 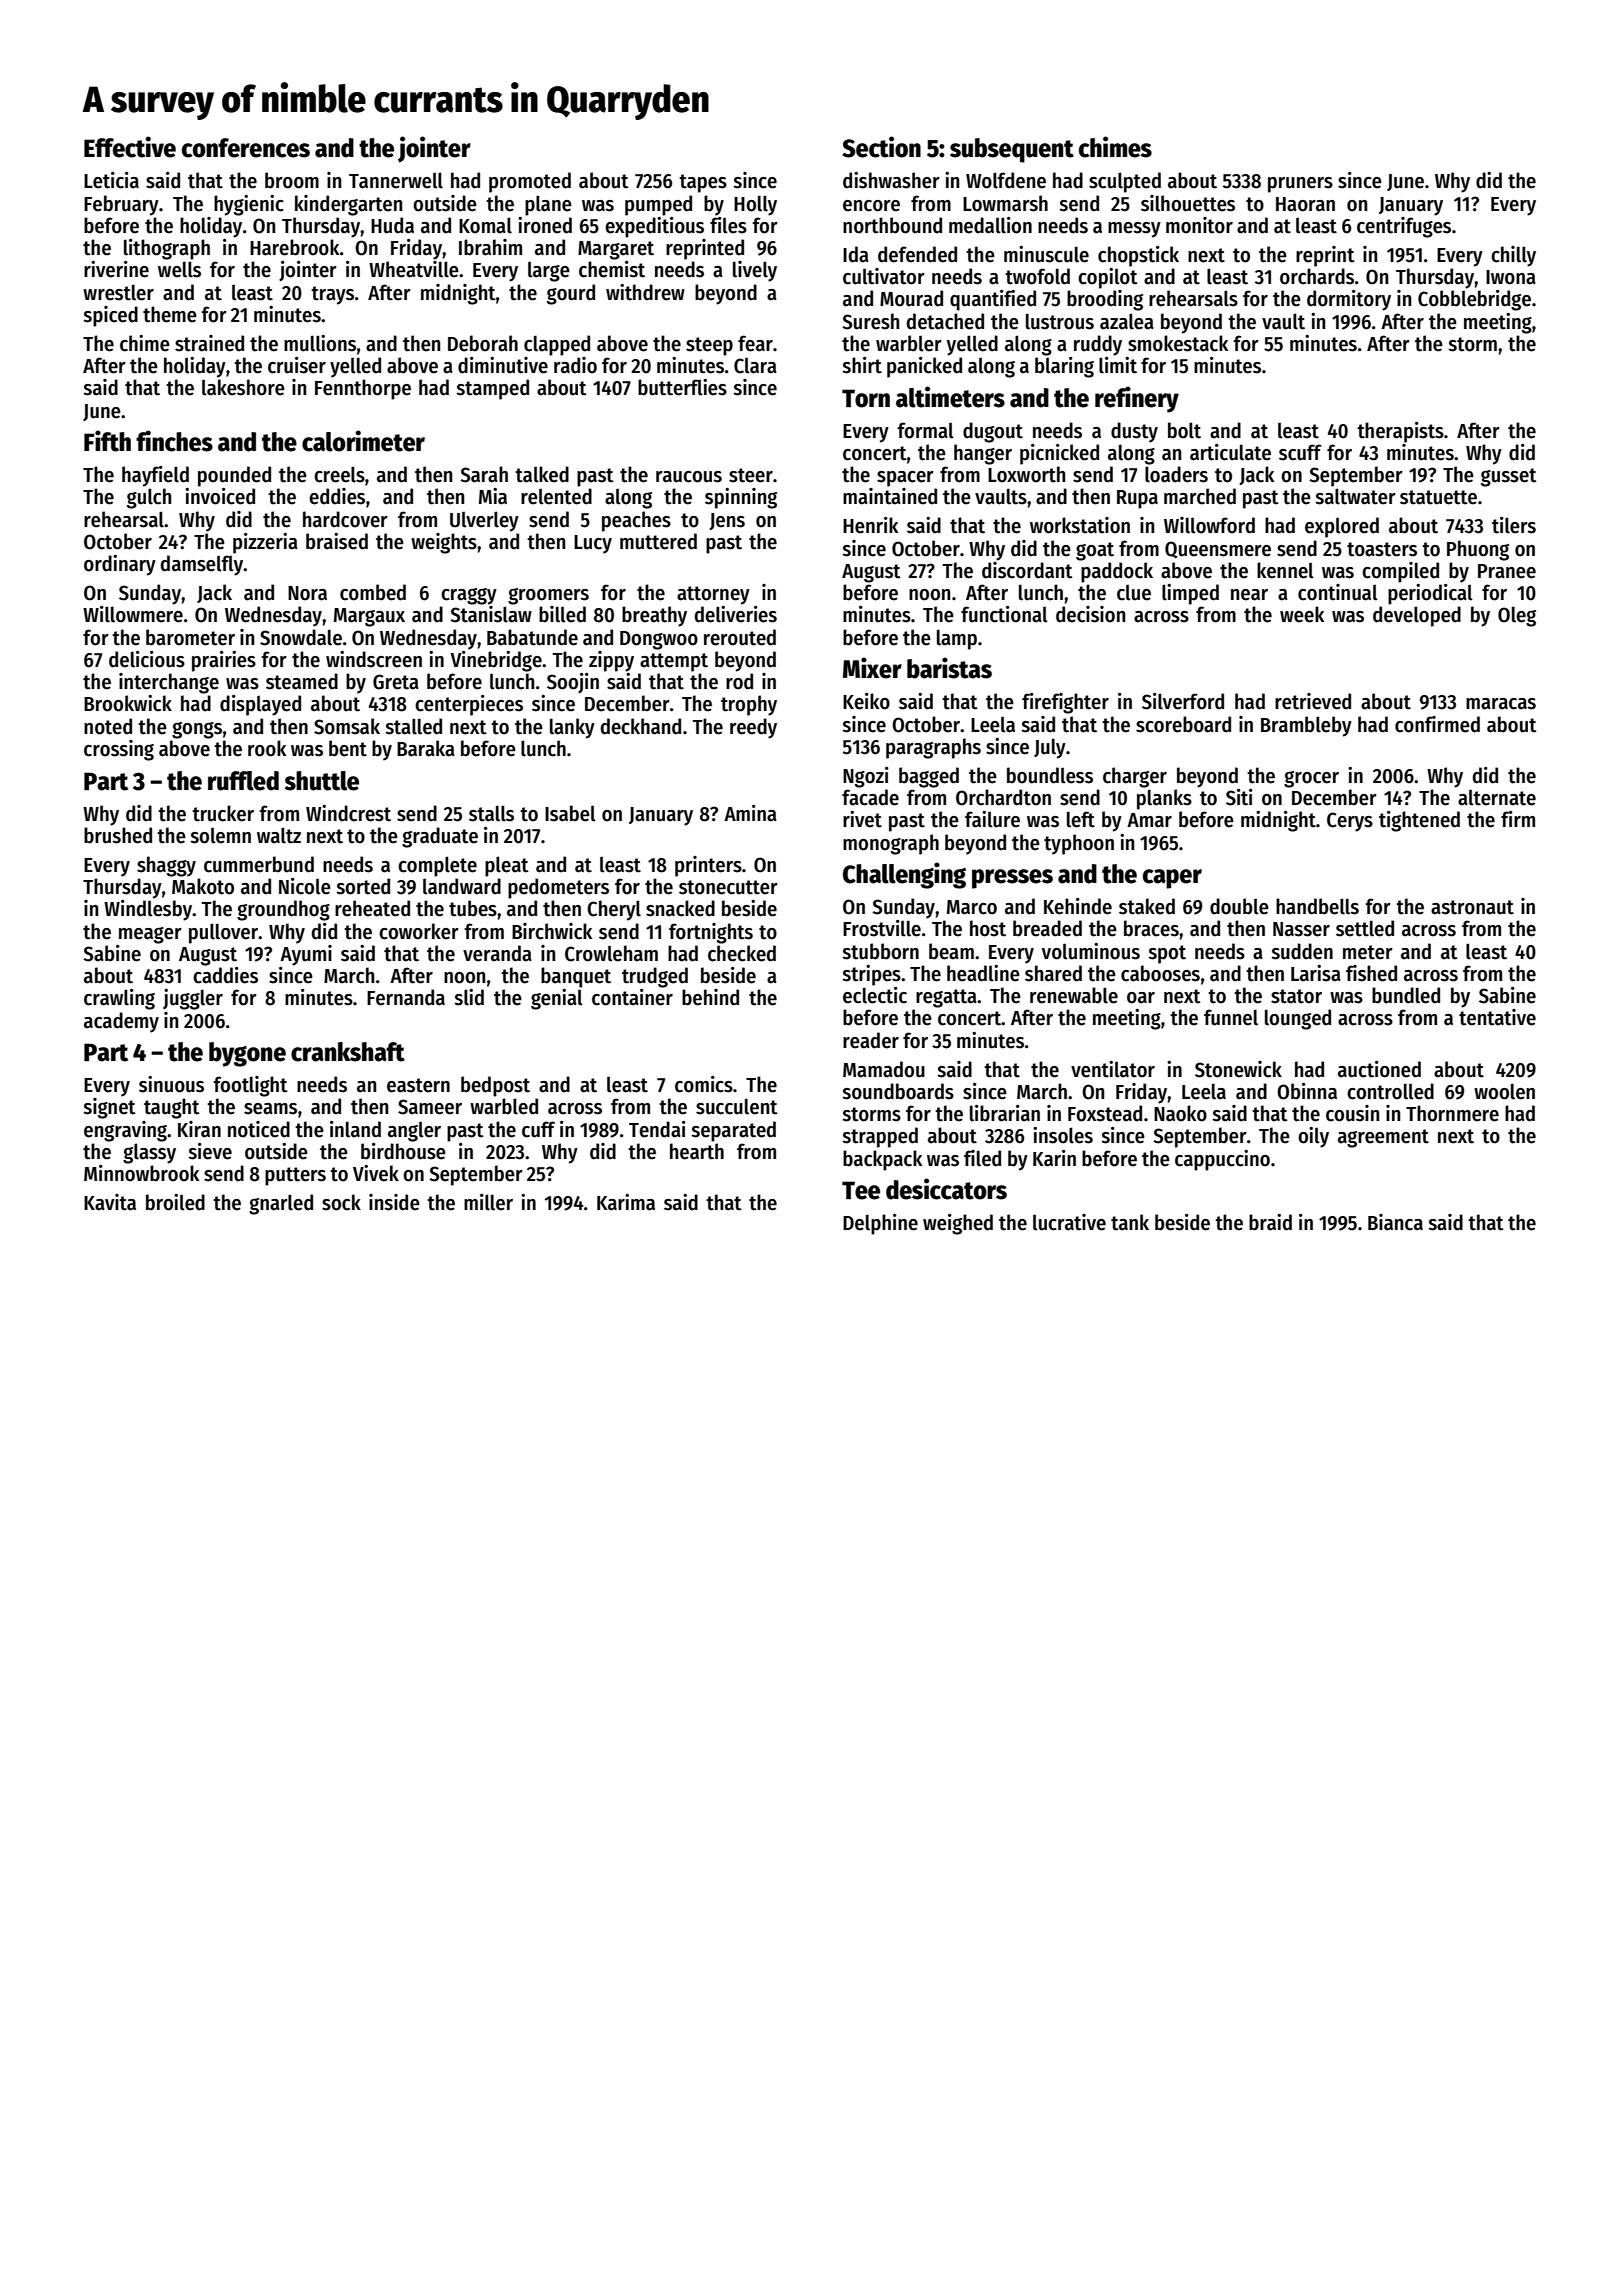 What do you see at coordinates (1472, 907) in the screenshot?
I see `astronaut` at bounding box center [1472, 907].
